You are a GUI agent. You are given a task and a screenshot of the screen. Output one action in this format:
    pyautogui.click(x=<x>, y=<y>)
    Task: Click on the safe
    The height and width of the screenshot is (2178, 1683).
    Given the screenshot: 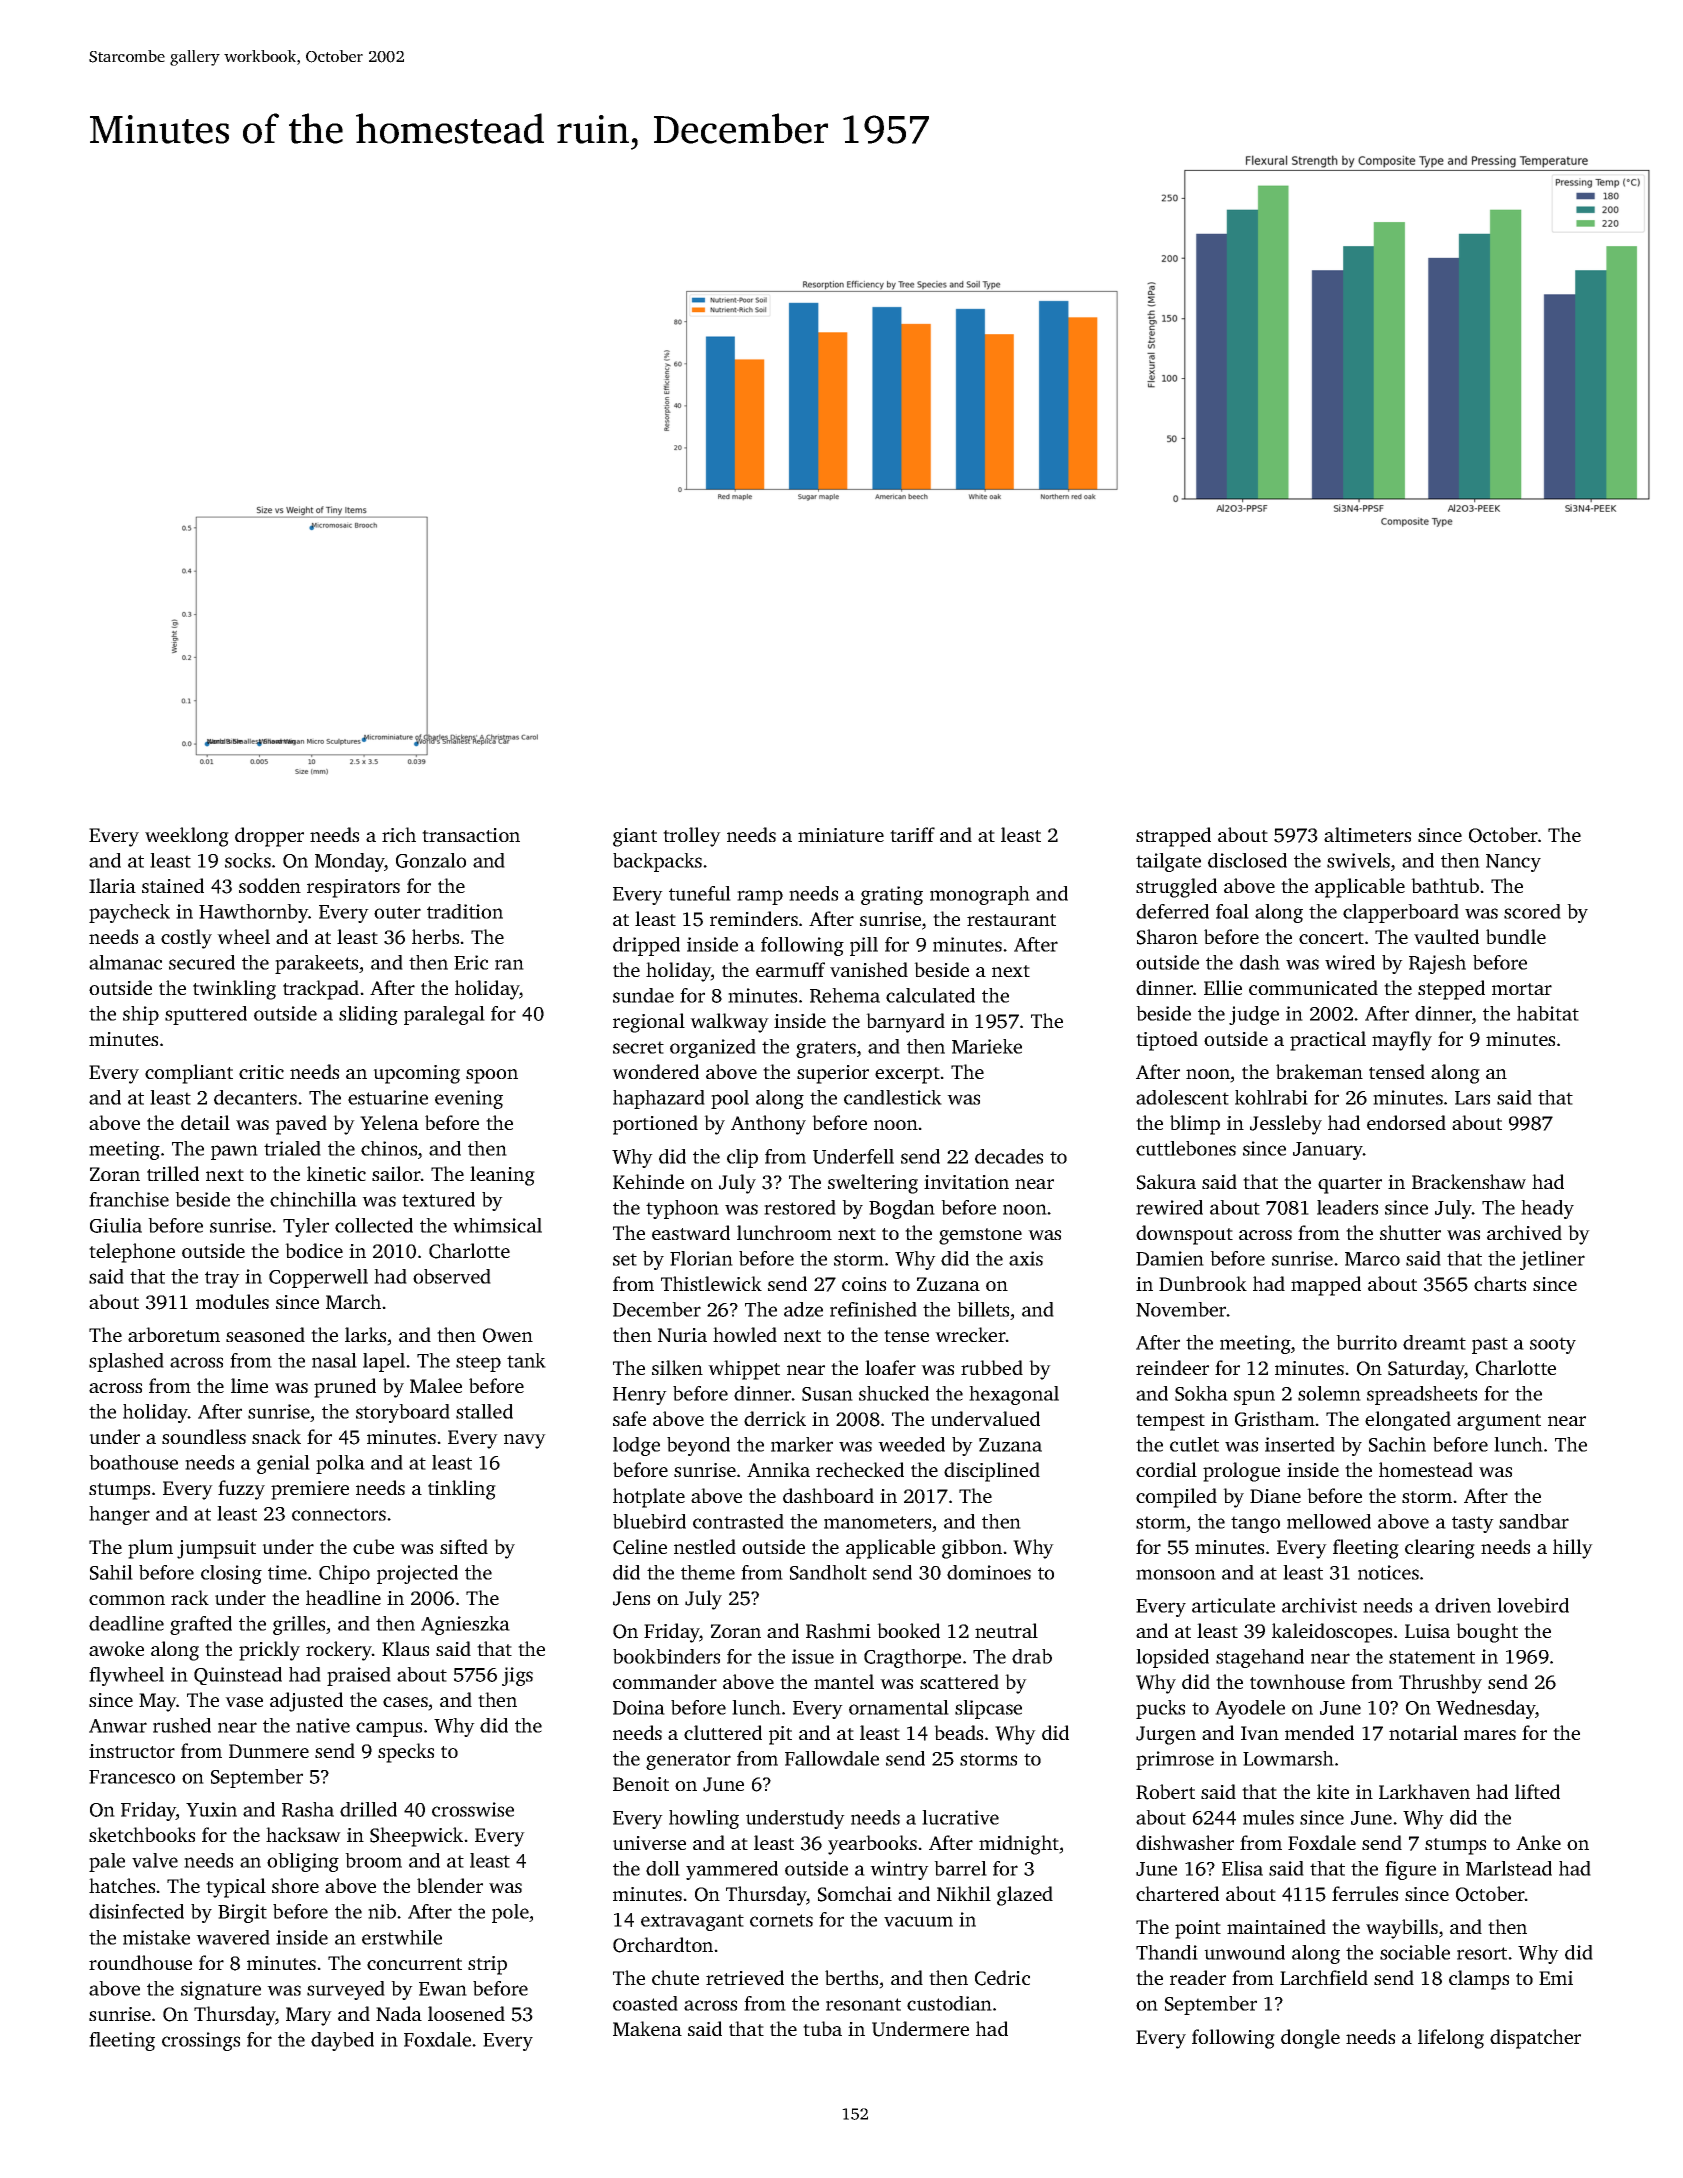 What is the action you would take?
    pyautogui.click(x=629, y=1418)
